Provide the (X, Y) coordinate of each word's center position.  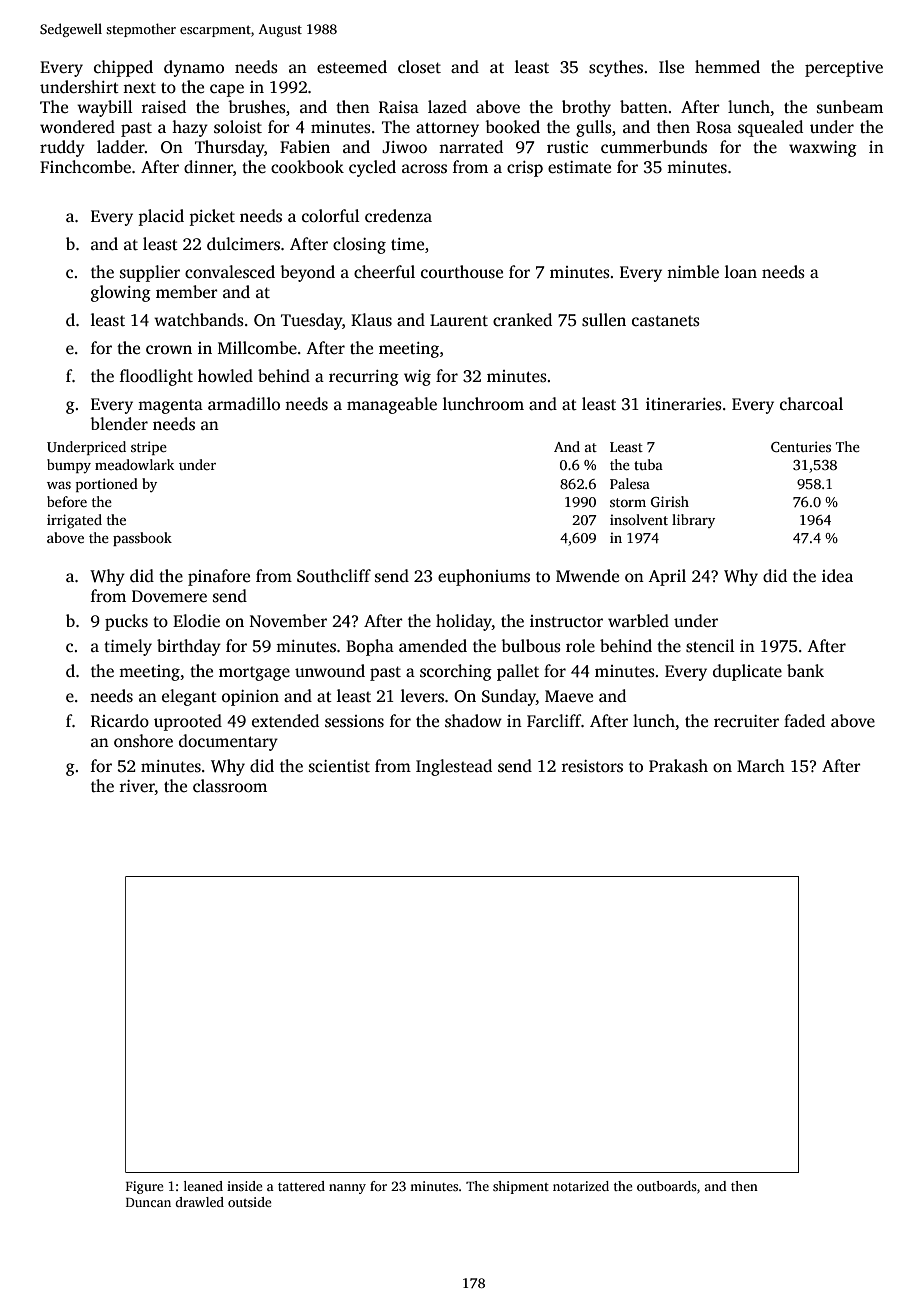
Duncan (148, 1202)
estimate (579, 167)
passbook (142, 539)
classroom (230, 786)
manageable (392, 405)
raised (164, 107)
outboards (667, 1186)
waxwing (823, 149)
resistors (592, 766)
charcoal (811, 403)
